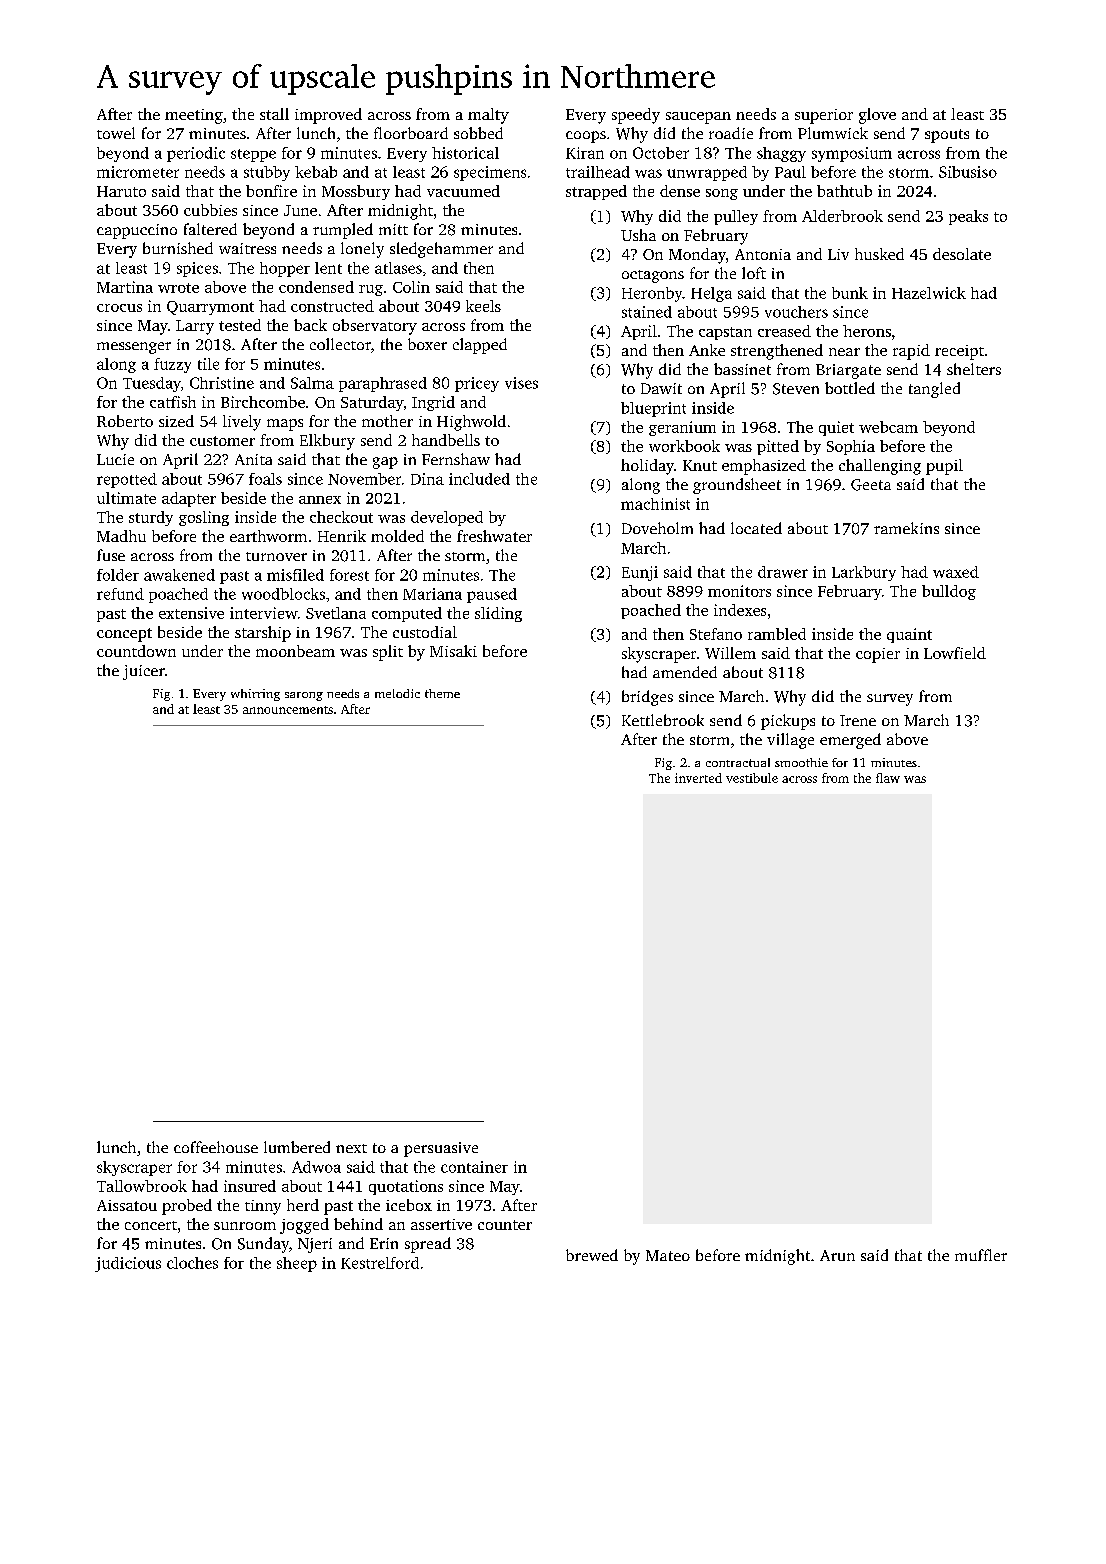 Image resolution: width=1106 pixels, height=1564 pixels. What do you see at coordinates (297, 1147) in the screenshot?
I see `lumbered` at bounding box center [297, 1147].
